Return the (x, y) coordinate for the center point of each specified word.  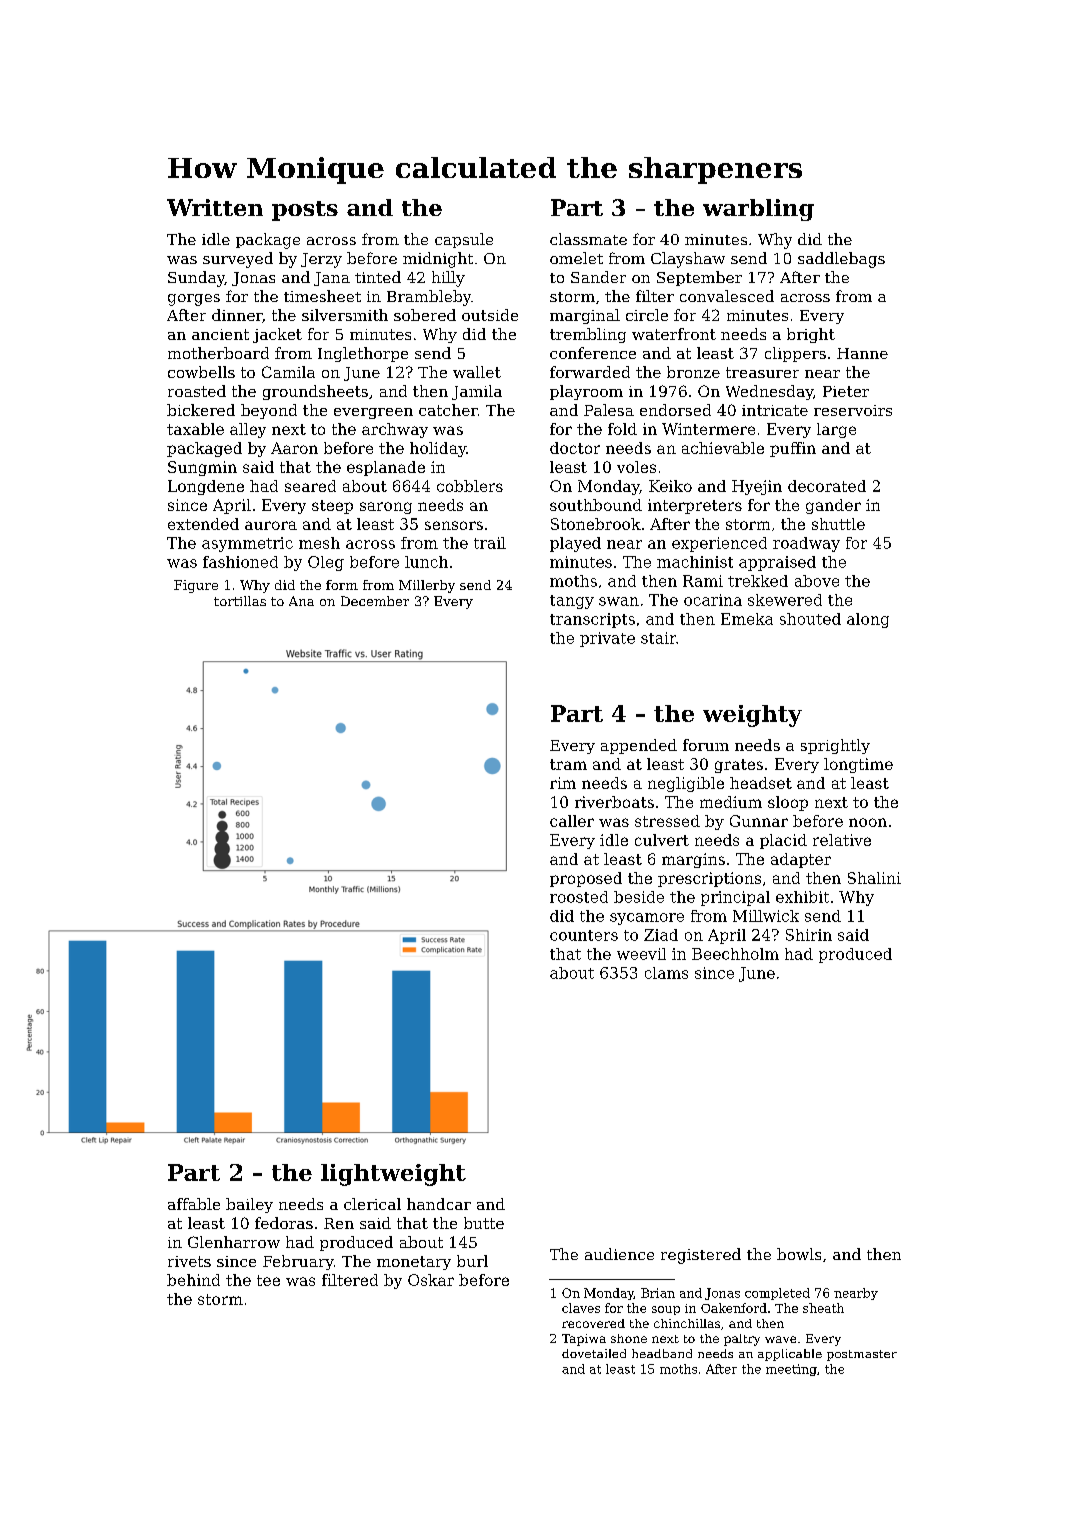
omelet (576, 258)
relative (842, 840)
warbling (758, 210)
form (342, 585)
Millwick (766, 916)
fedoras (284, 1223)
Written (215, 207)
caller (572, 821)
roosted (579, 897)
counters (584, 935)
